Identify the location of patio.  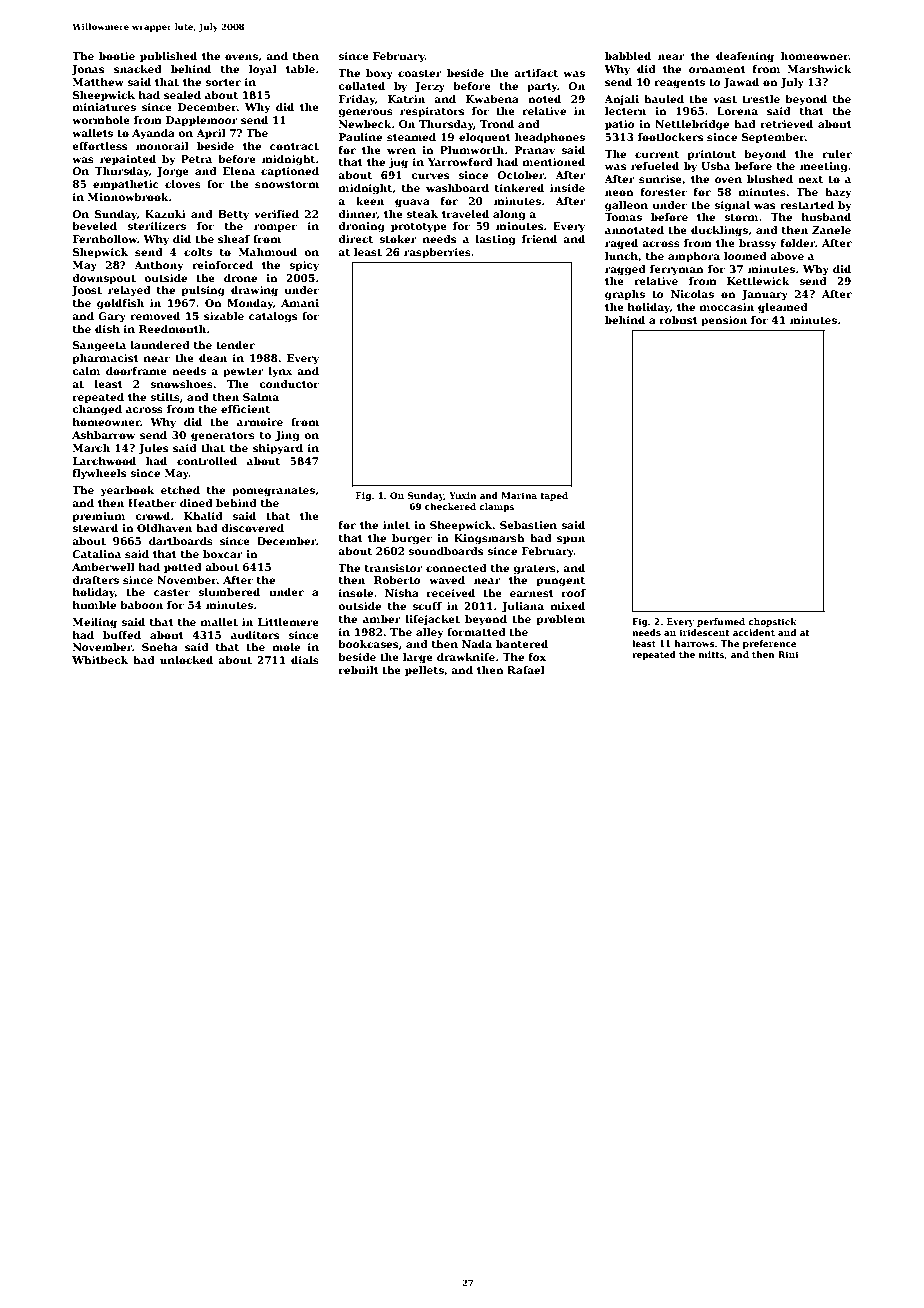
(620, 125).
